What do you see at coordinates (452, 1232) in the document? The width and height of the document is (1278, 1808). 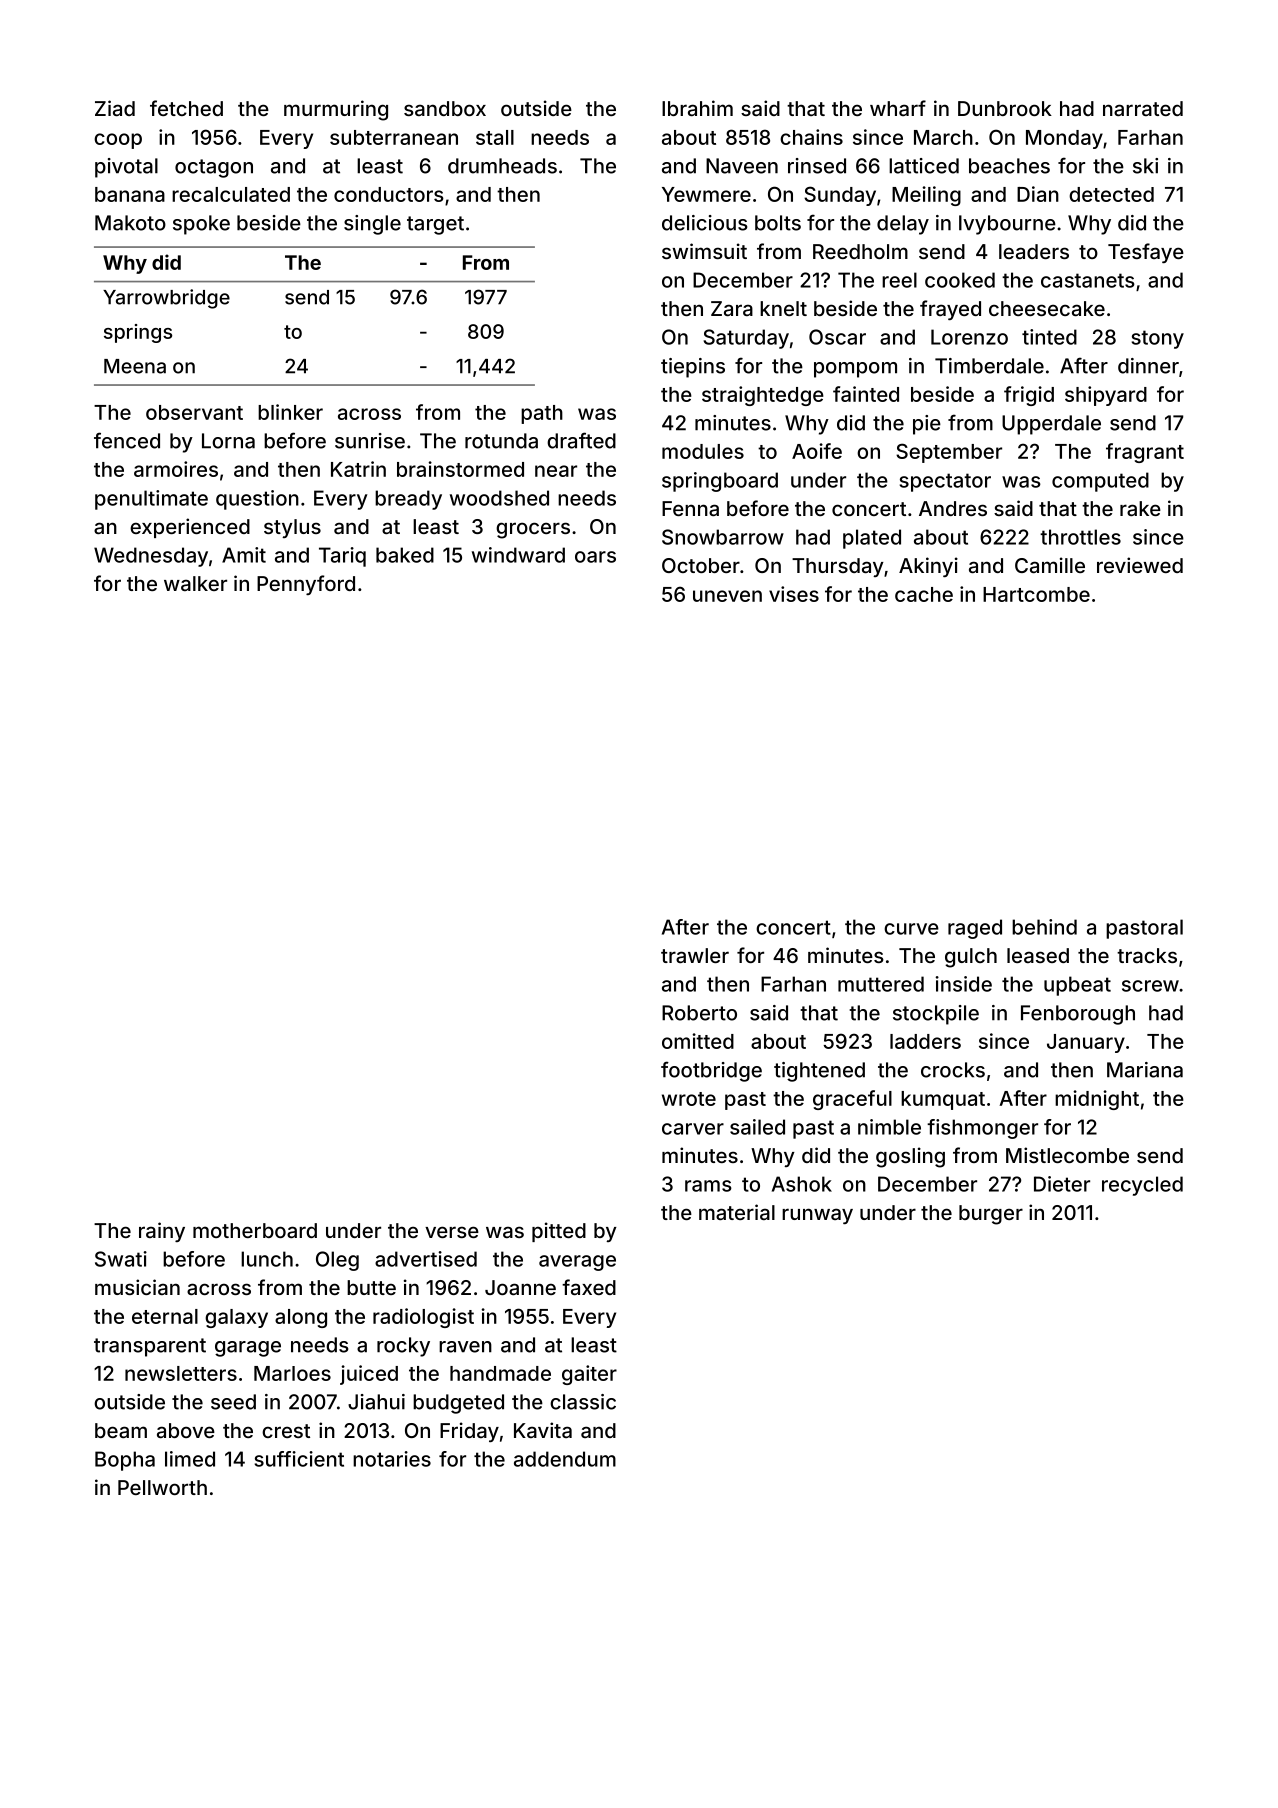 I see `verse` at bounding box center [452, 1232].
